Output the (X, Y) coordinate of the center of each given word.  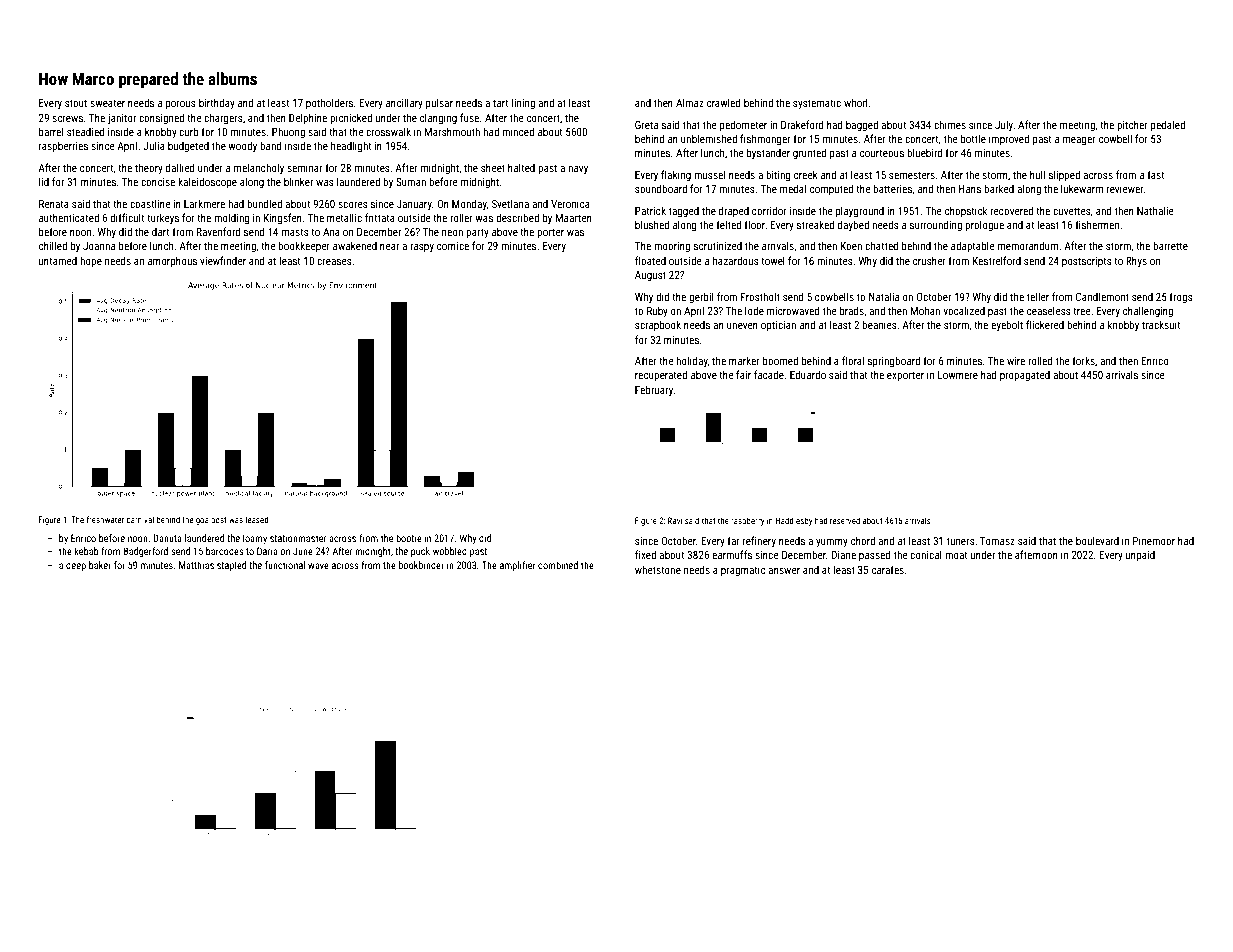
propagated (1025, 376)
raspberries (63, 146)
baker (100, 565)
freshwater (105, 519)
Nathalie (1155, 210)
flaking (676, 176)
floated (650, 260)
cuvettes (1072, 211)
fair (743, 374)
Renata (54, 204)
